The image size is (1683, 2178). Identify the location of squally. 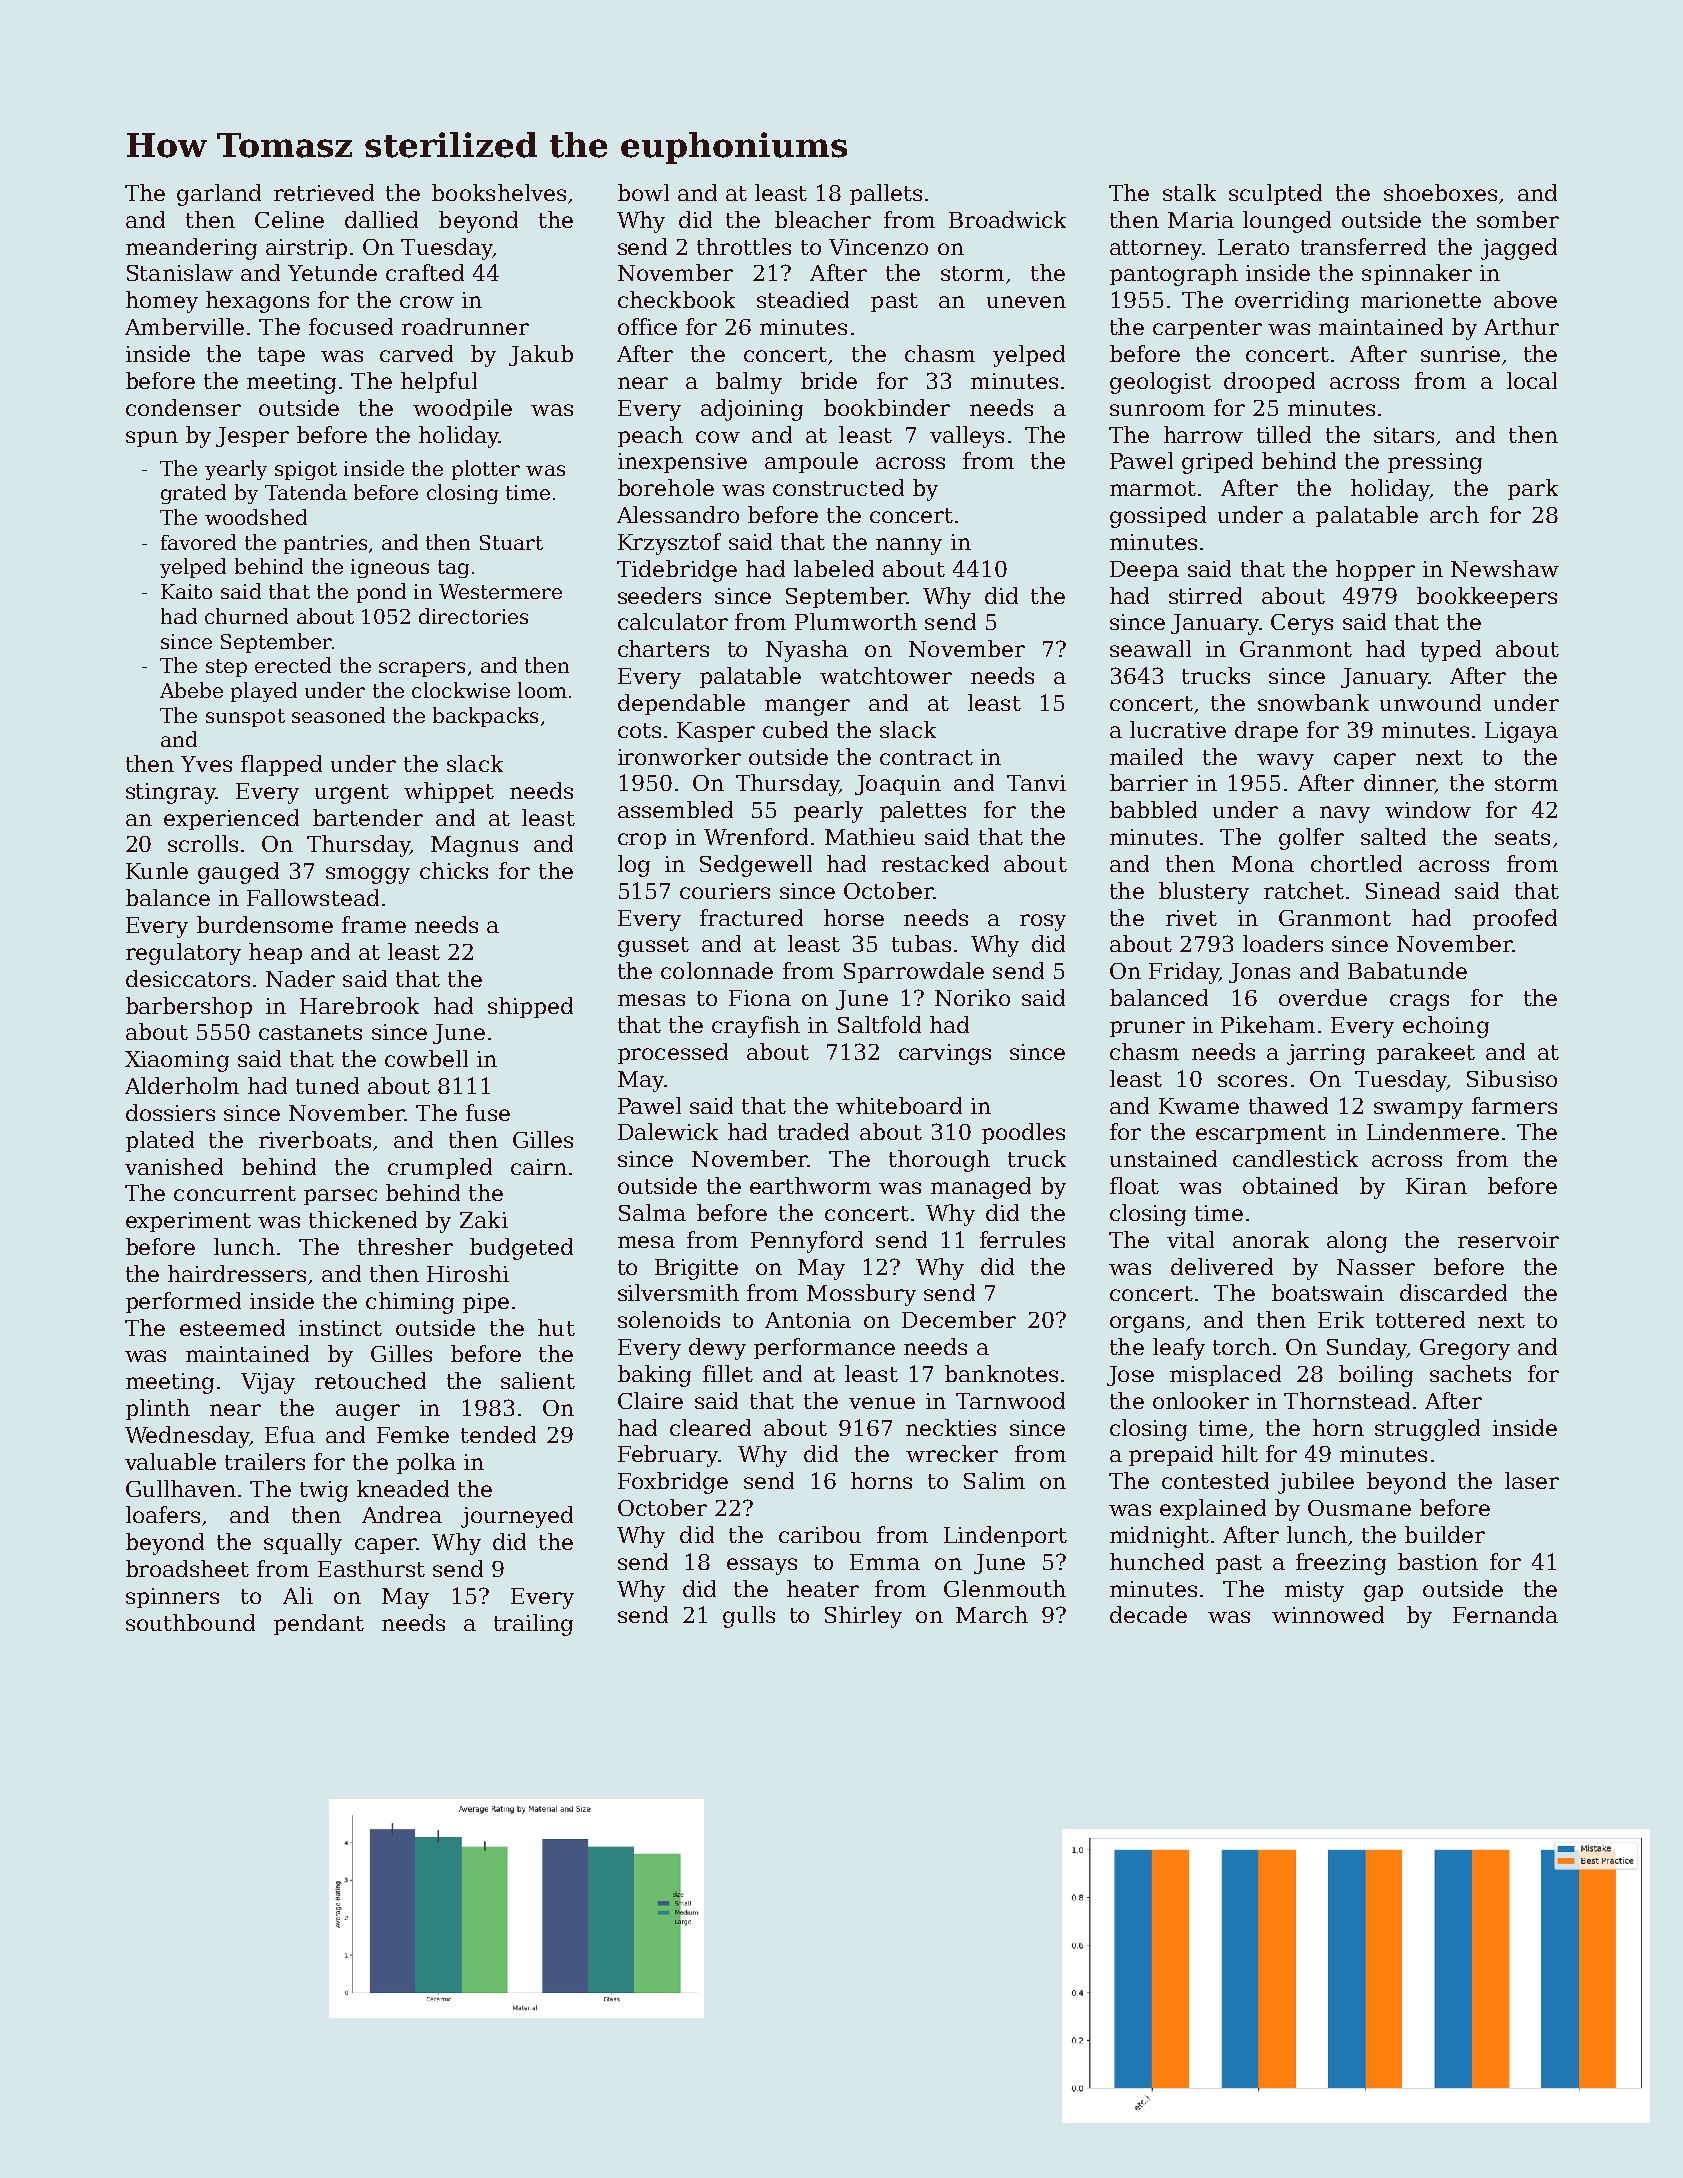
(303, 1544).
